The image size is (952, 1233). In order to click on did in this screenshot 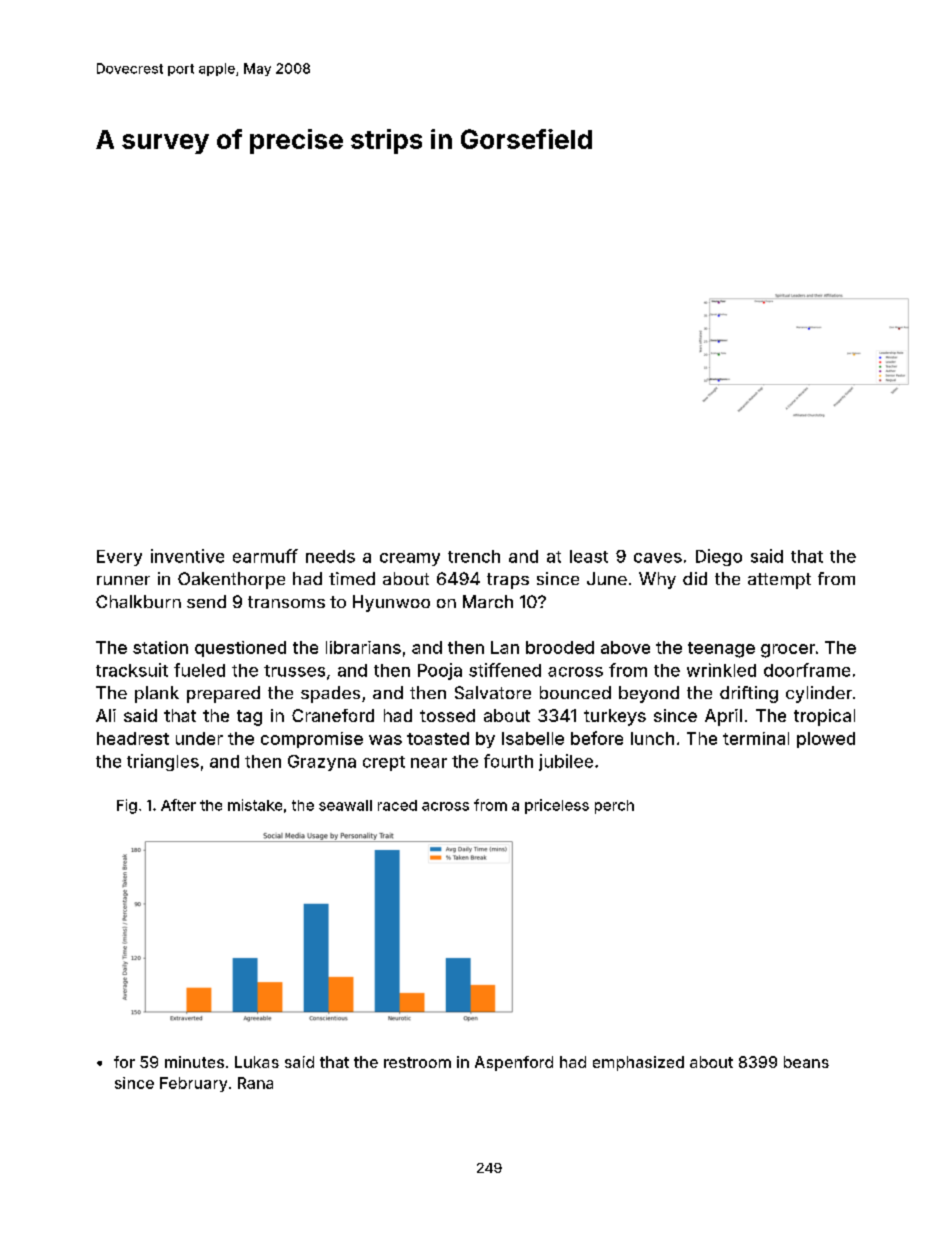, I will do `click(695, 578)`.
